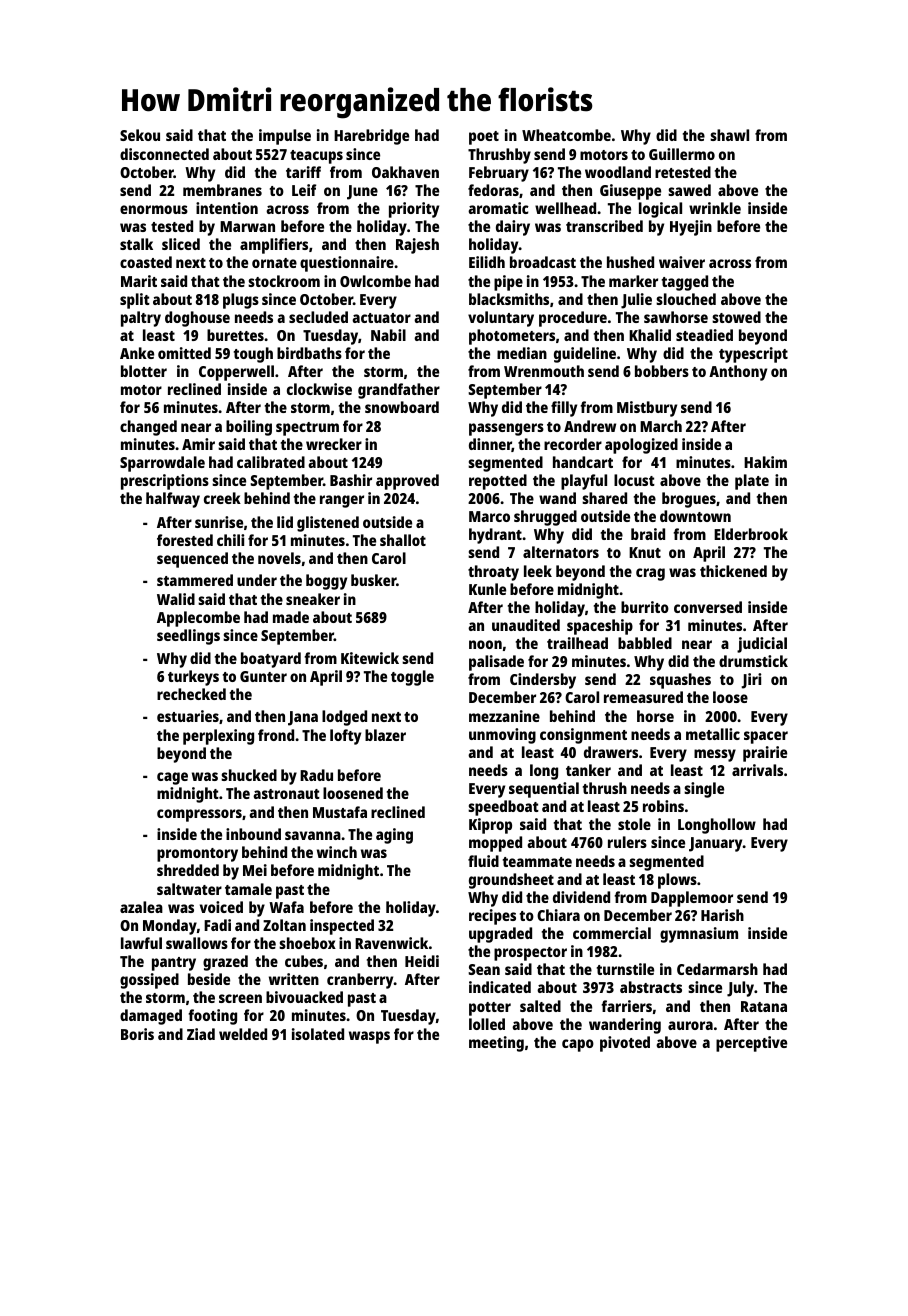 The width and height of the document is (908, 1316). Describe the element at coordinates (222, 190) in the document. I see `membranes` at that location.
